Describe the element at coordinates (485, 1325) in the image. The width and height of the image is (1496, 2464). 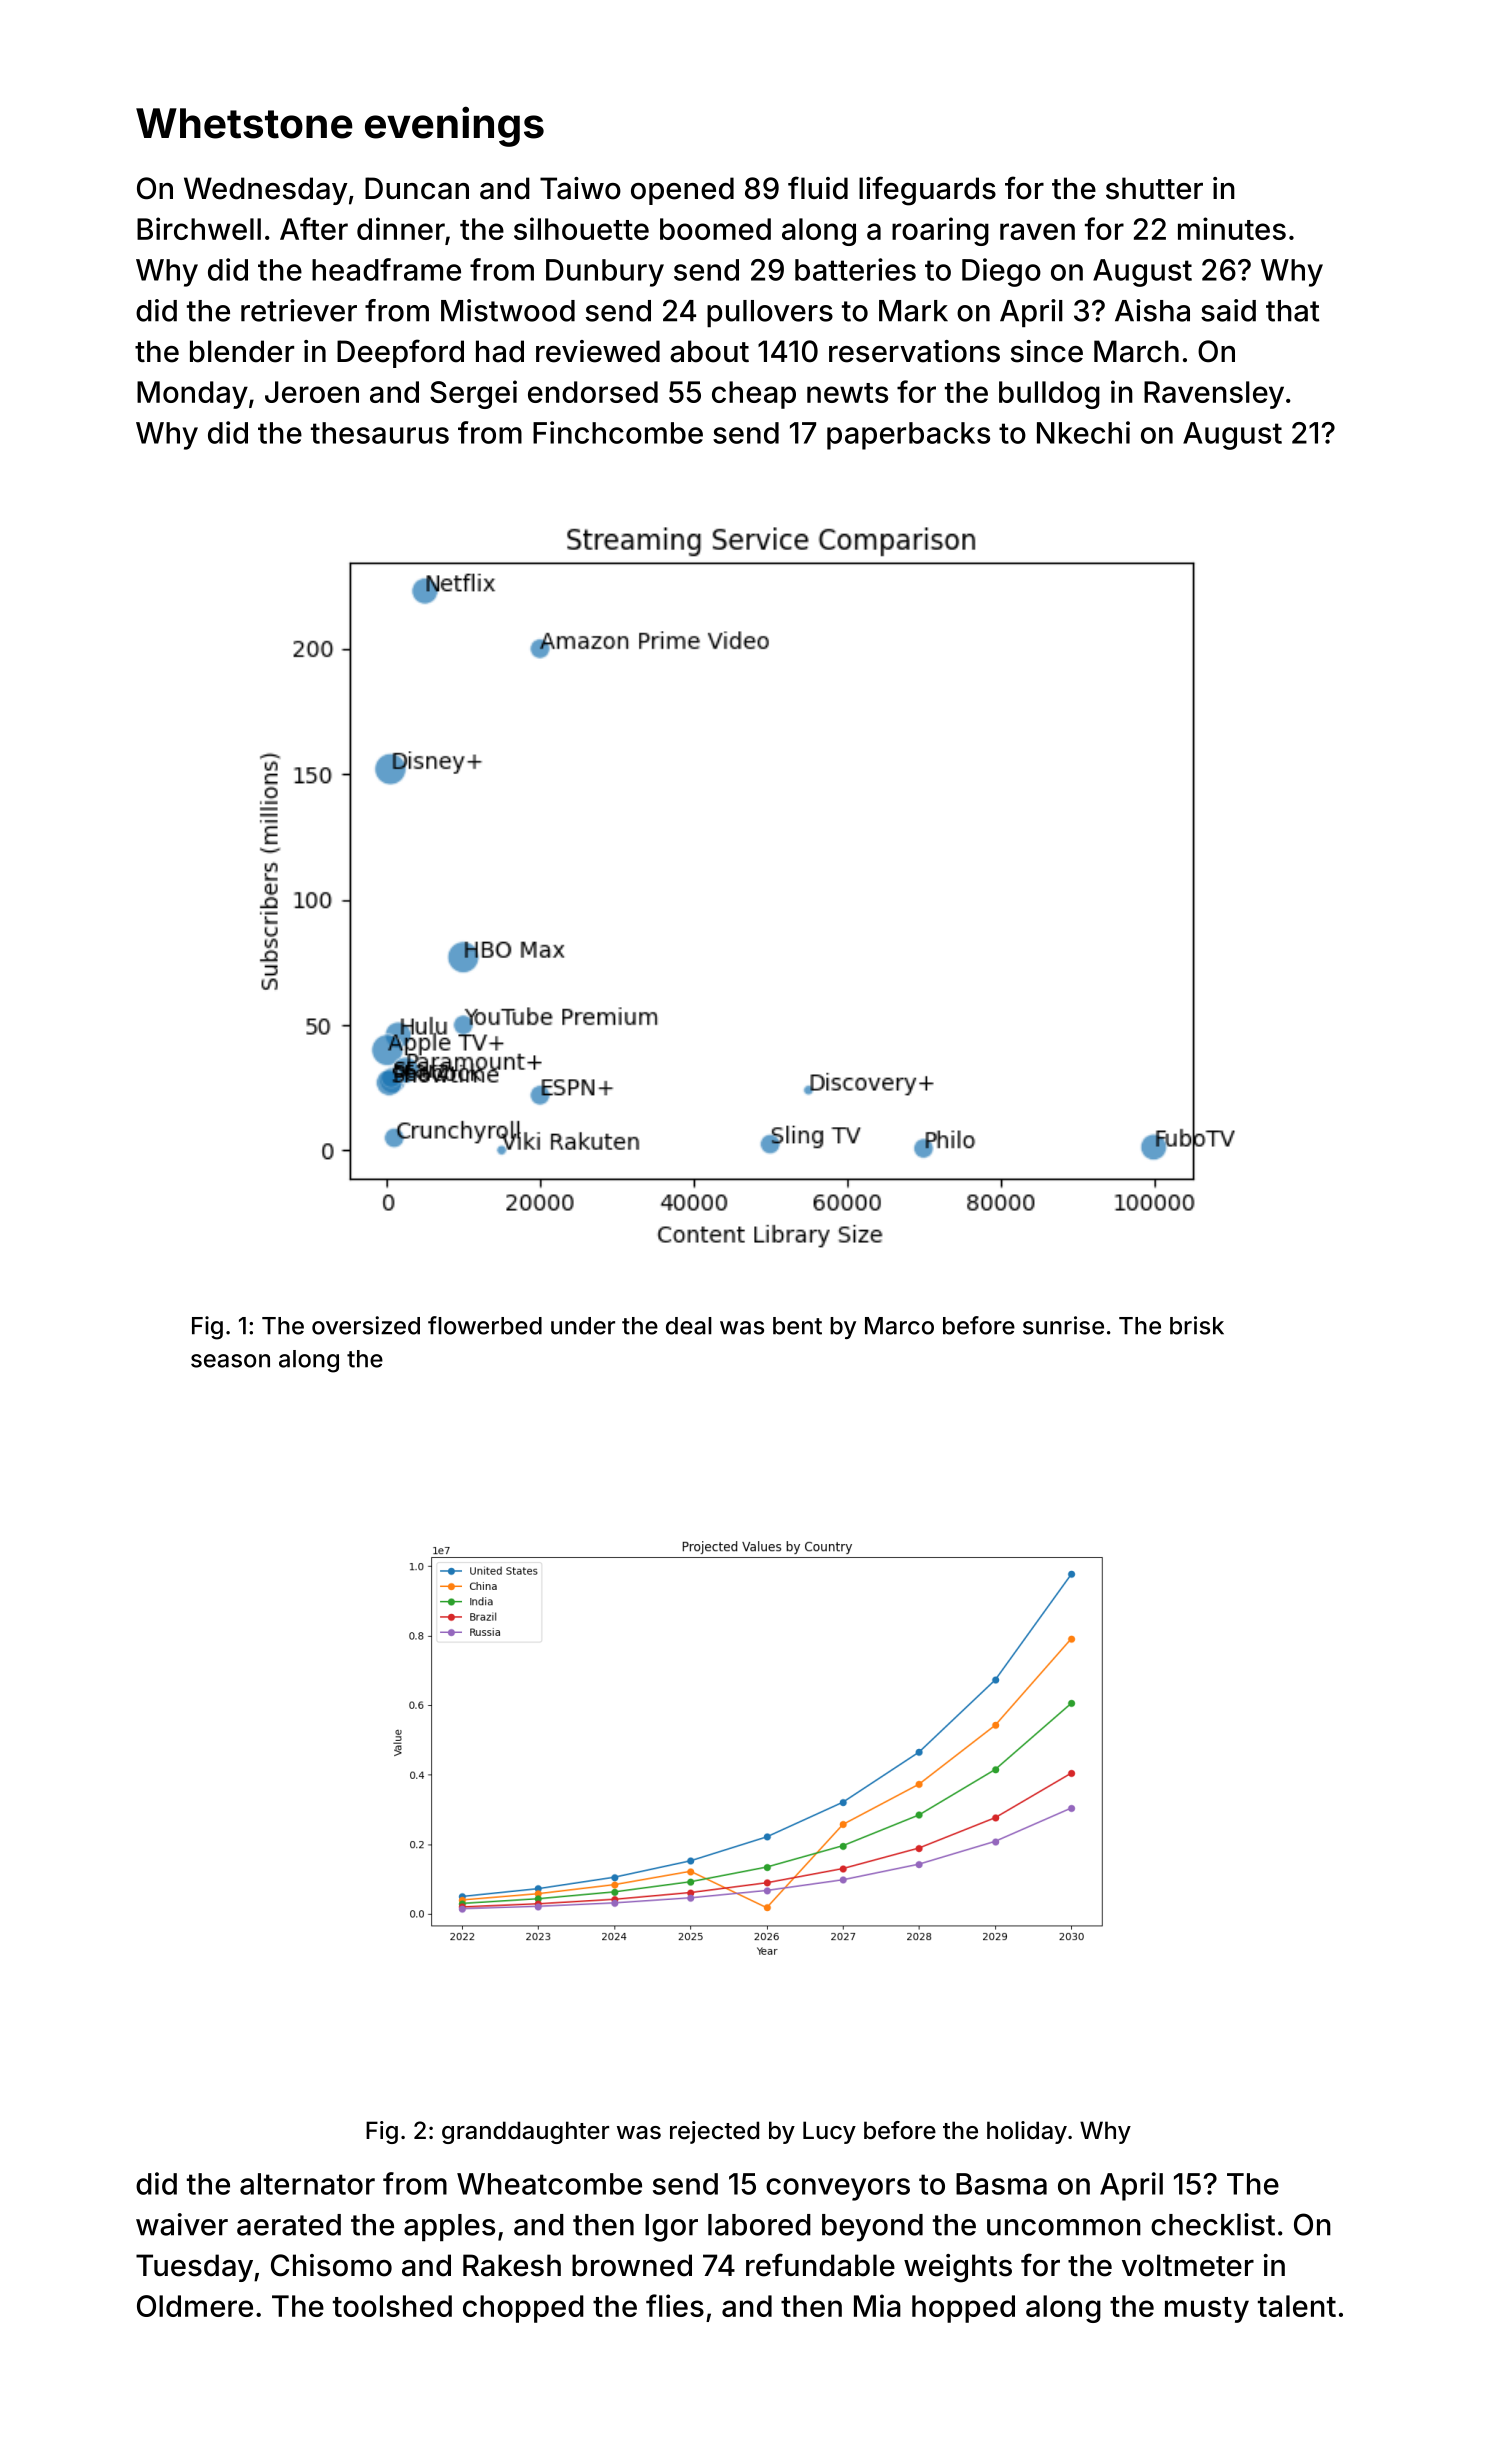
I see `flowerbed` at that location.
